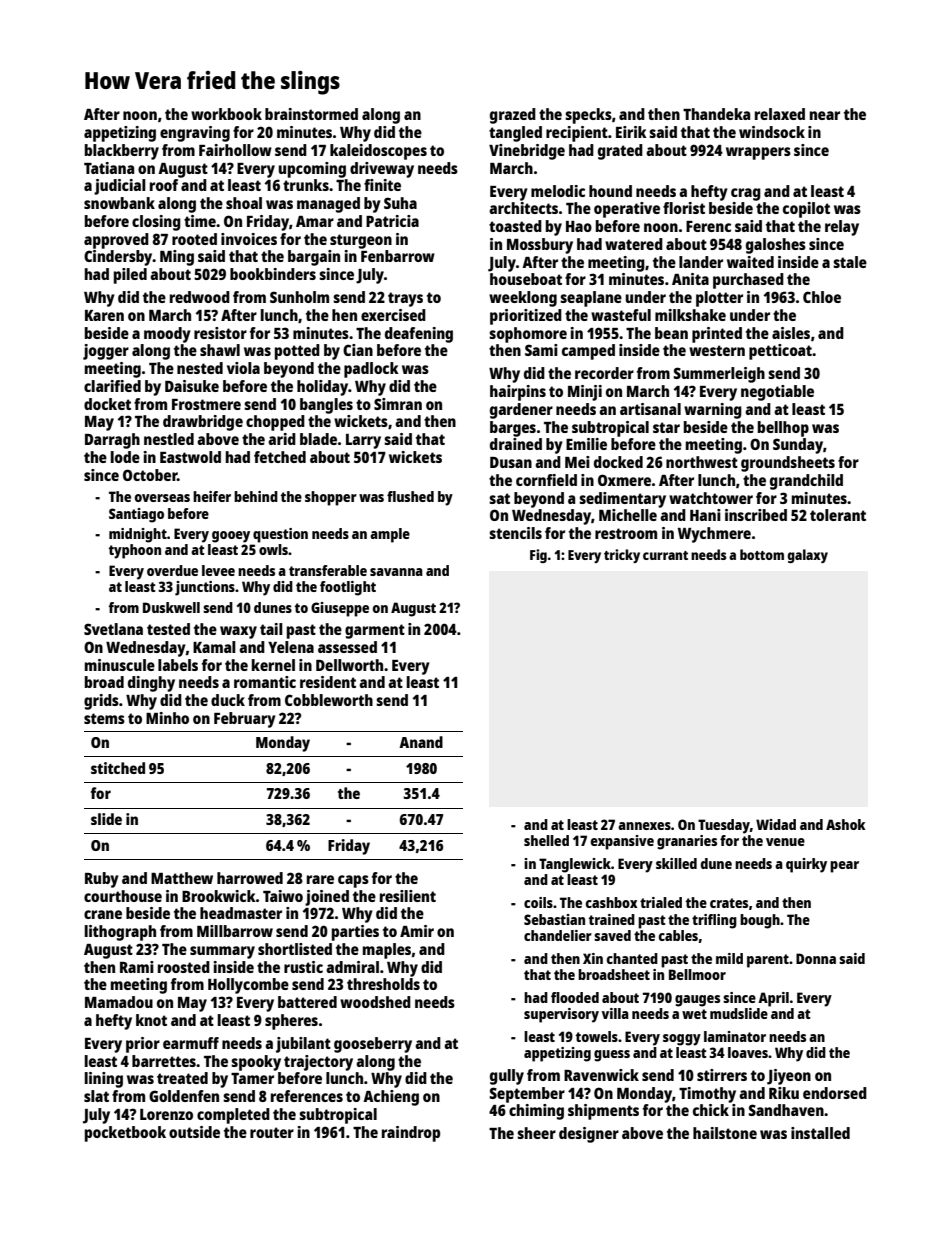 The image size is (952, 1233). Describe the element at coordinates (421, 742) in the page. I see `Anand` at that location.
